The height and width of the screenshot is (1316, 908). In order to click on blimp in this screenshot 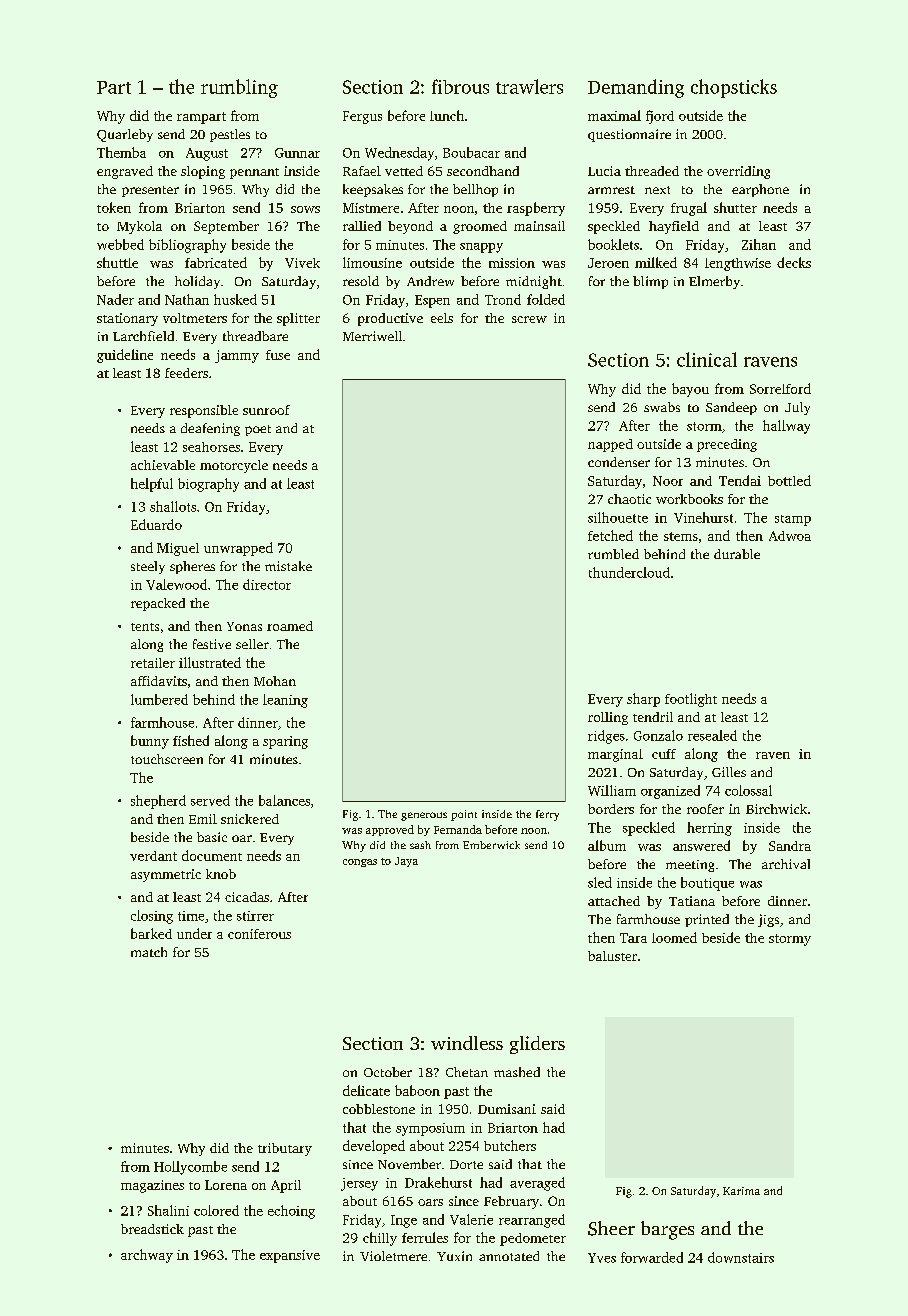, I will do `click(650, 282)`.
